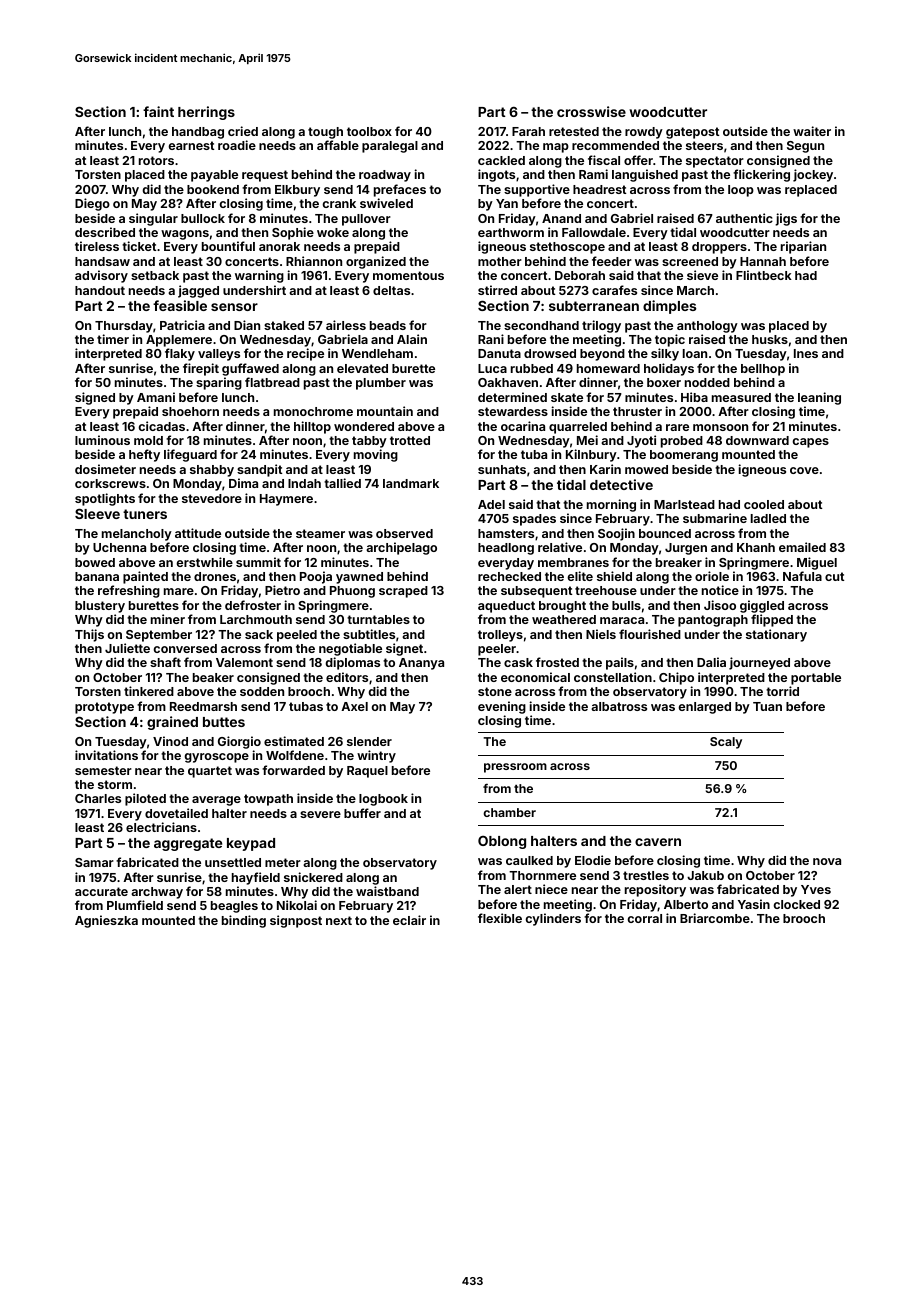 The height and width of the page is (1308, 924). Describe the element at coordinates (767, 706) in the page. I see `Tuan` at that location.
